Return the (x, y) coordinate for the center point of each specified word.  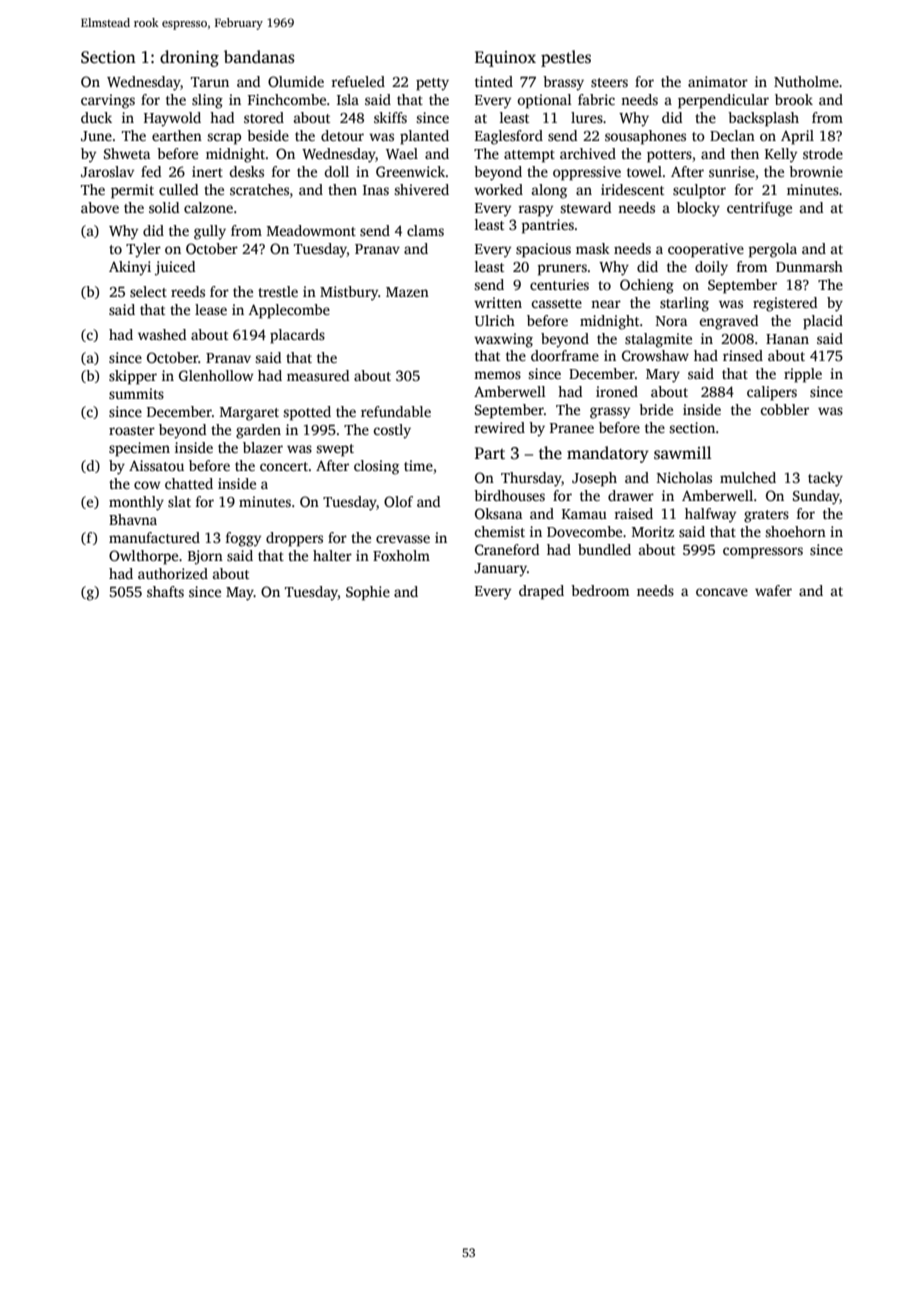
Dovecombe (584, 531)
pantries (547, 226)
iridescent (632, 189)
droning (189, 58)
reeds (188, 291)
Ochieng (647, 286)
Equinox (505, 59)
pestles (566, 58)
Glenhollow (216, 375)
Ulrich (495, 320)
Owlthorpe (143, 557)
